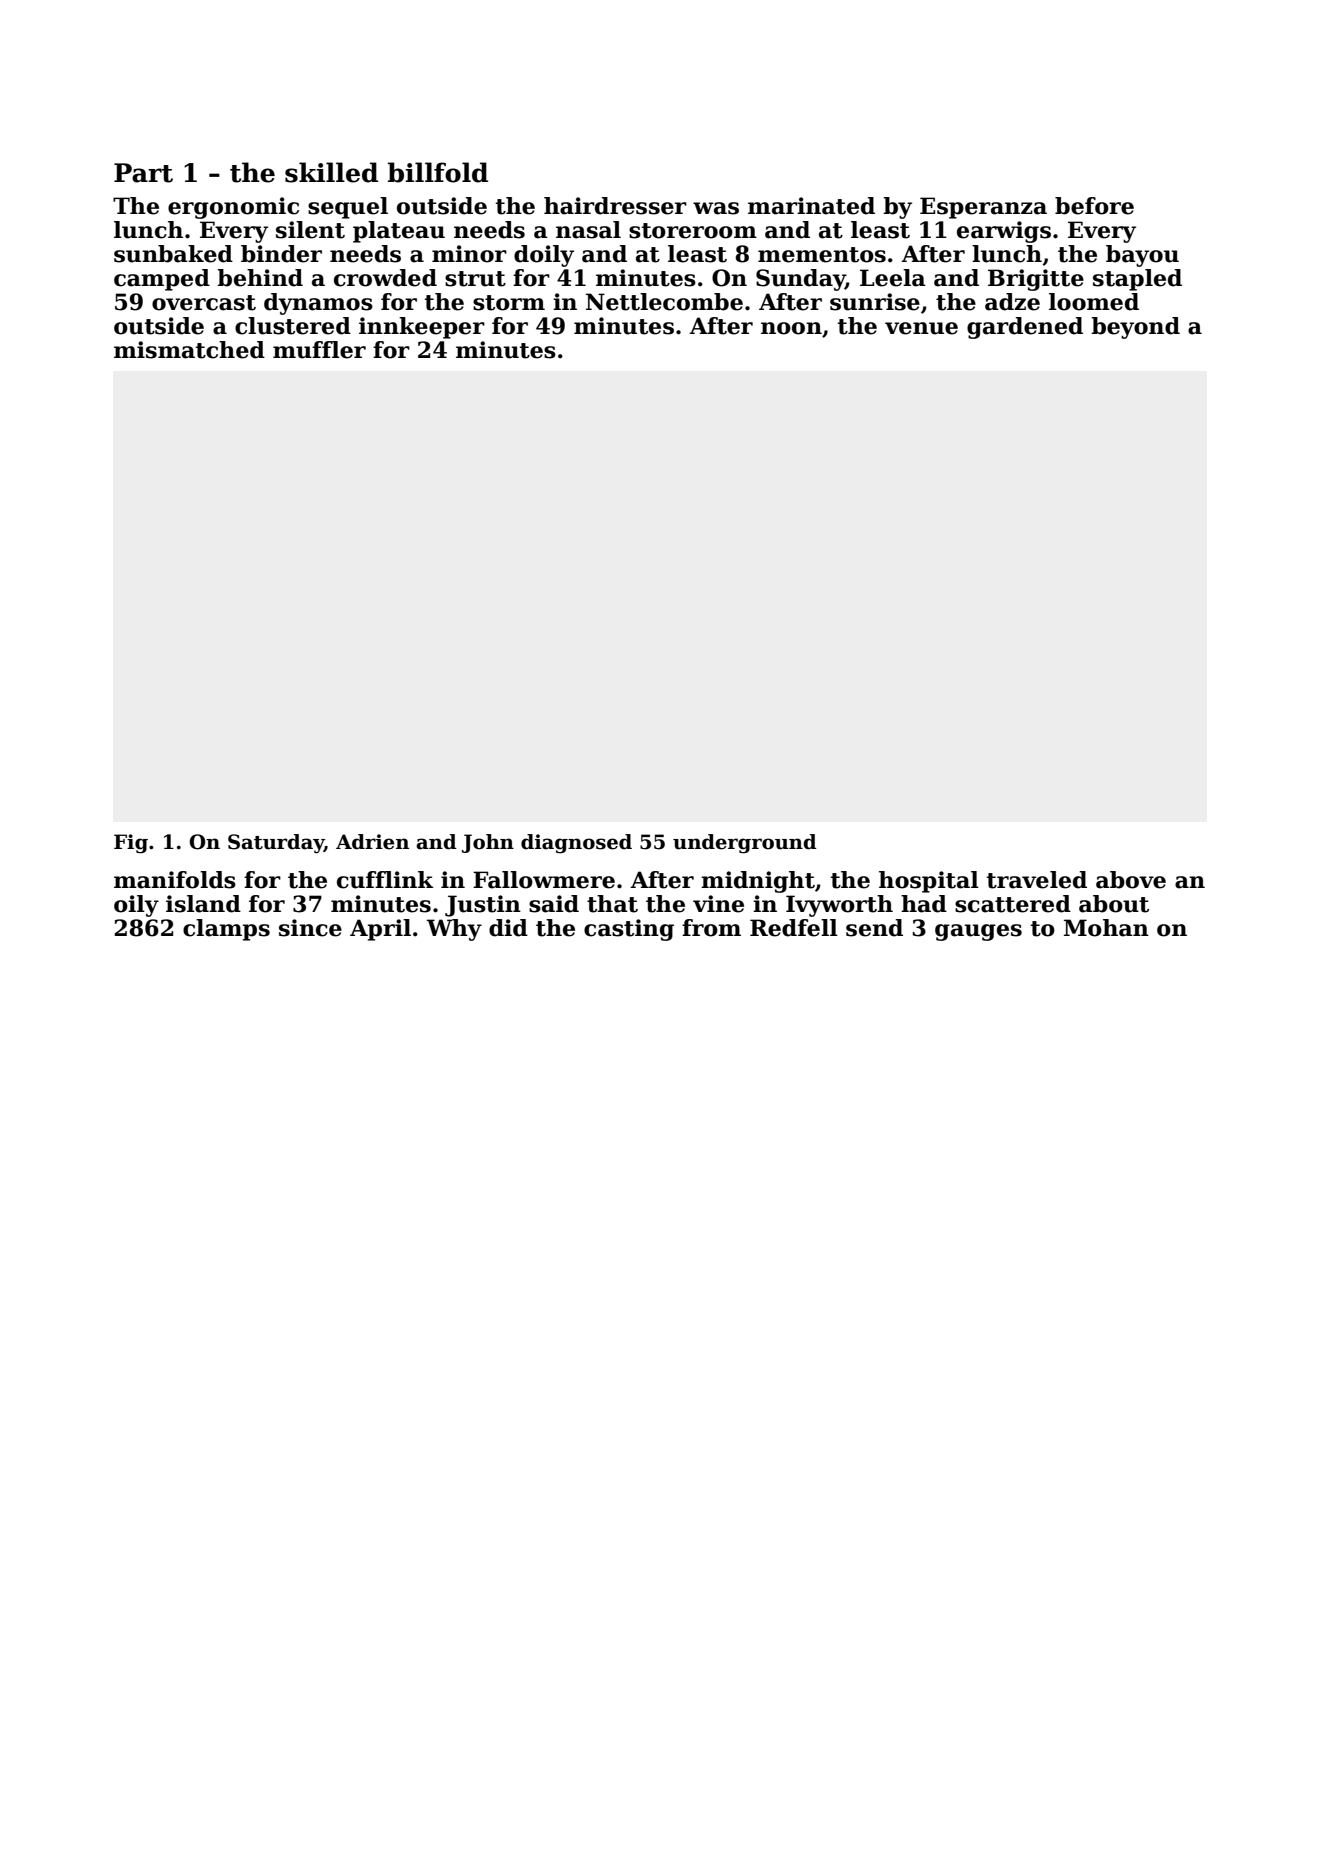 The image size is (1320, 1867). What do you see at coordinates (226, 930) in the screenshot?
I see `clamps` at bounding box center [226, 930].
